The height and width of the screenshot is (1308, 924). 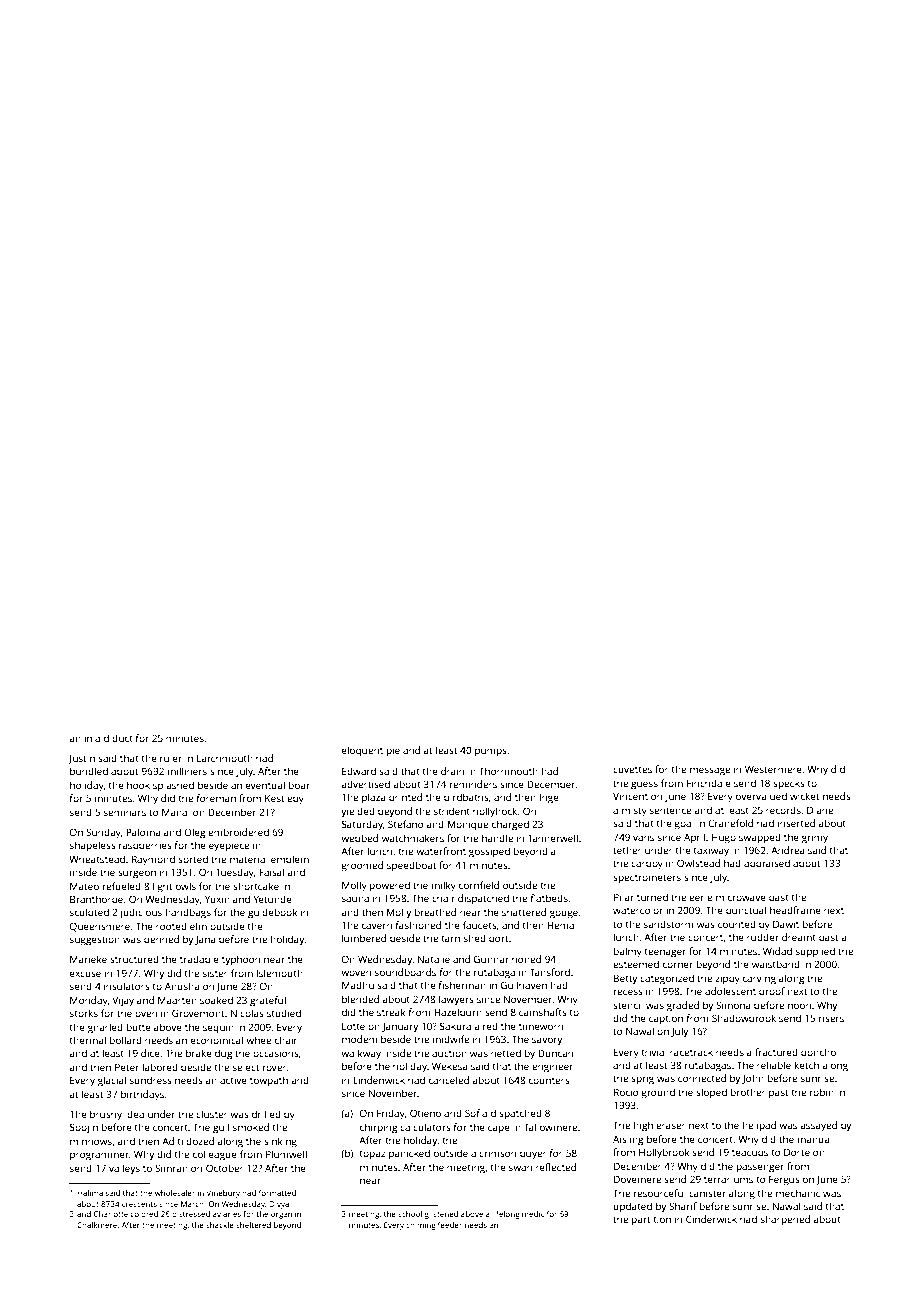 I want to click on surgeon, so click(x=137, y=874).
